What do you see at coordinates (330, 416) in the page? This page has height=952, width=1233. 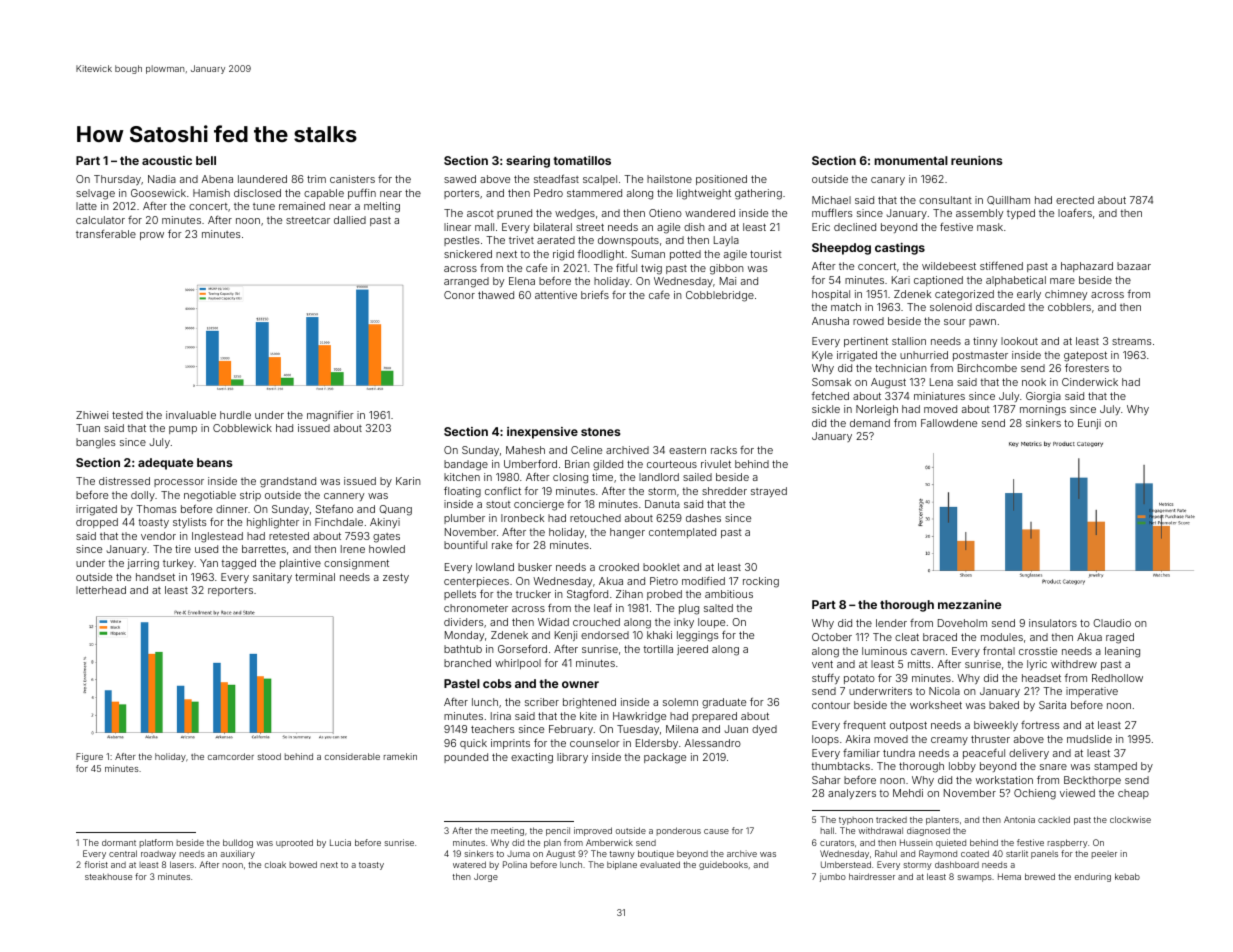 I see `magnifier` at bounding box center [330, 416].
